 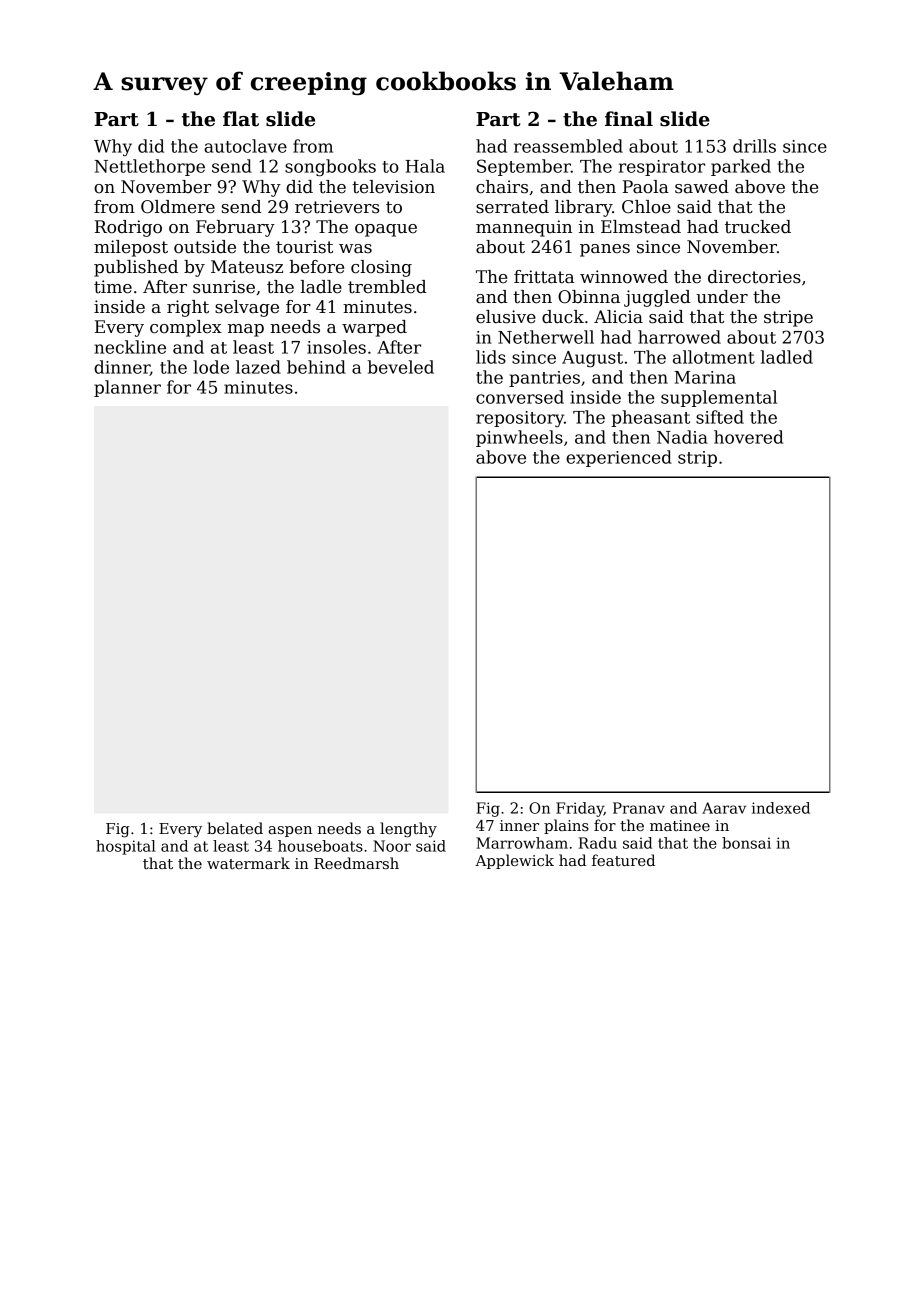 I want to click on flat, so click(x=241, y=119).
